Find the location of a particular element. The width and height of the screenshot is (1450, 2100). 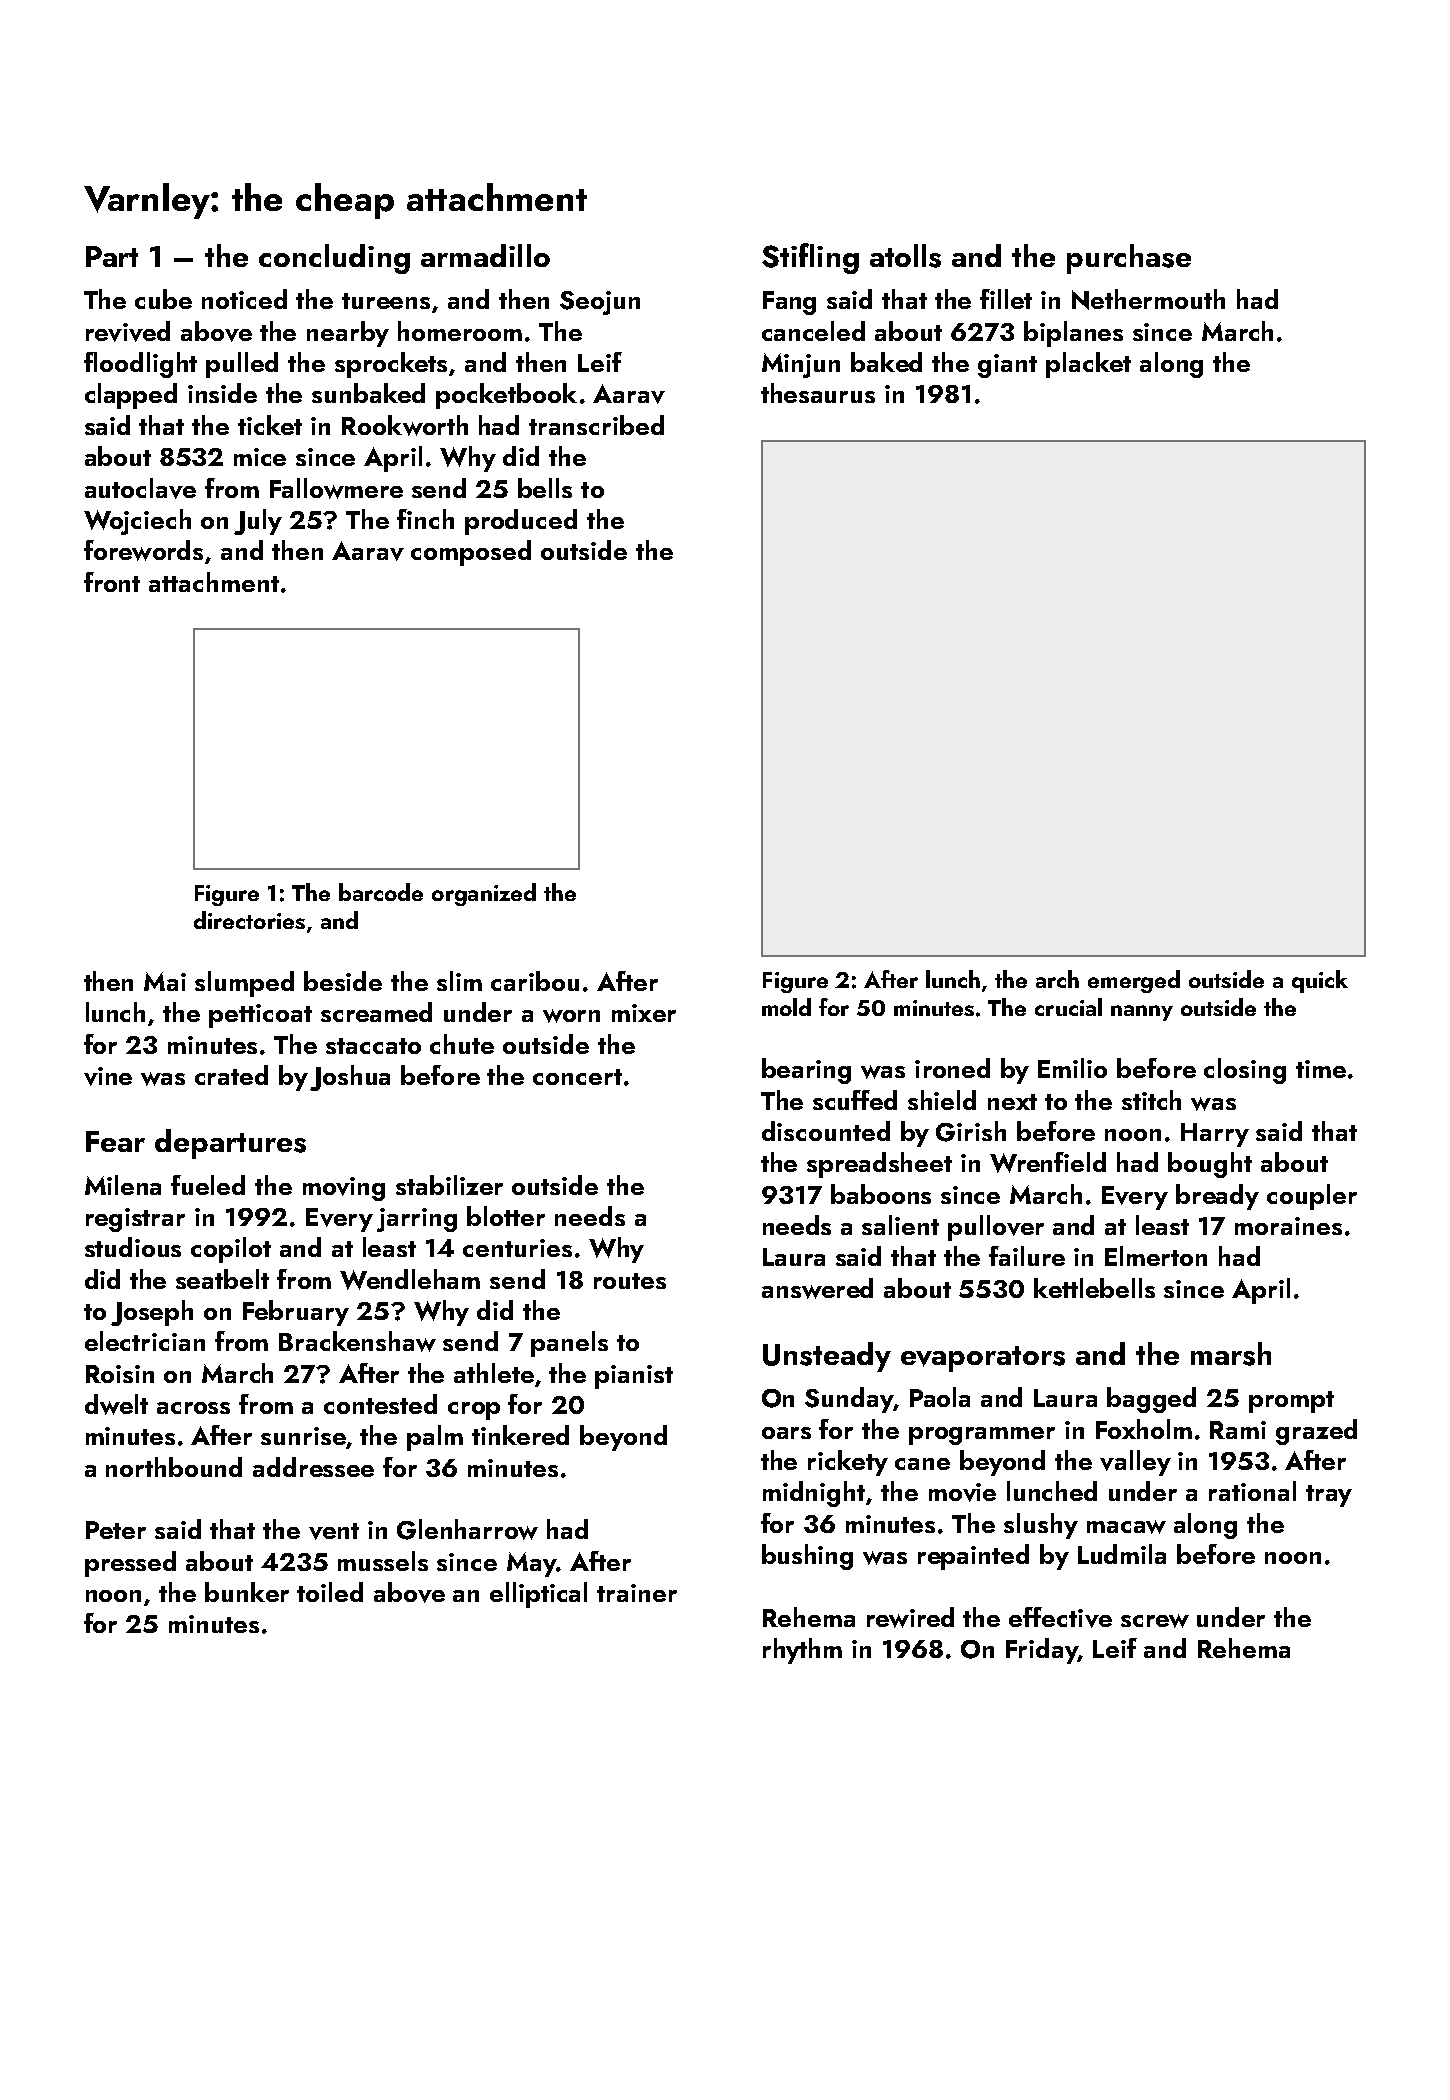

screw is located at coordinates (1155, 1621).
